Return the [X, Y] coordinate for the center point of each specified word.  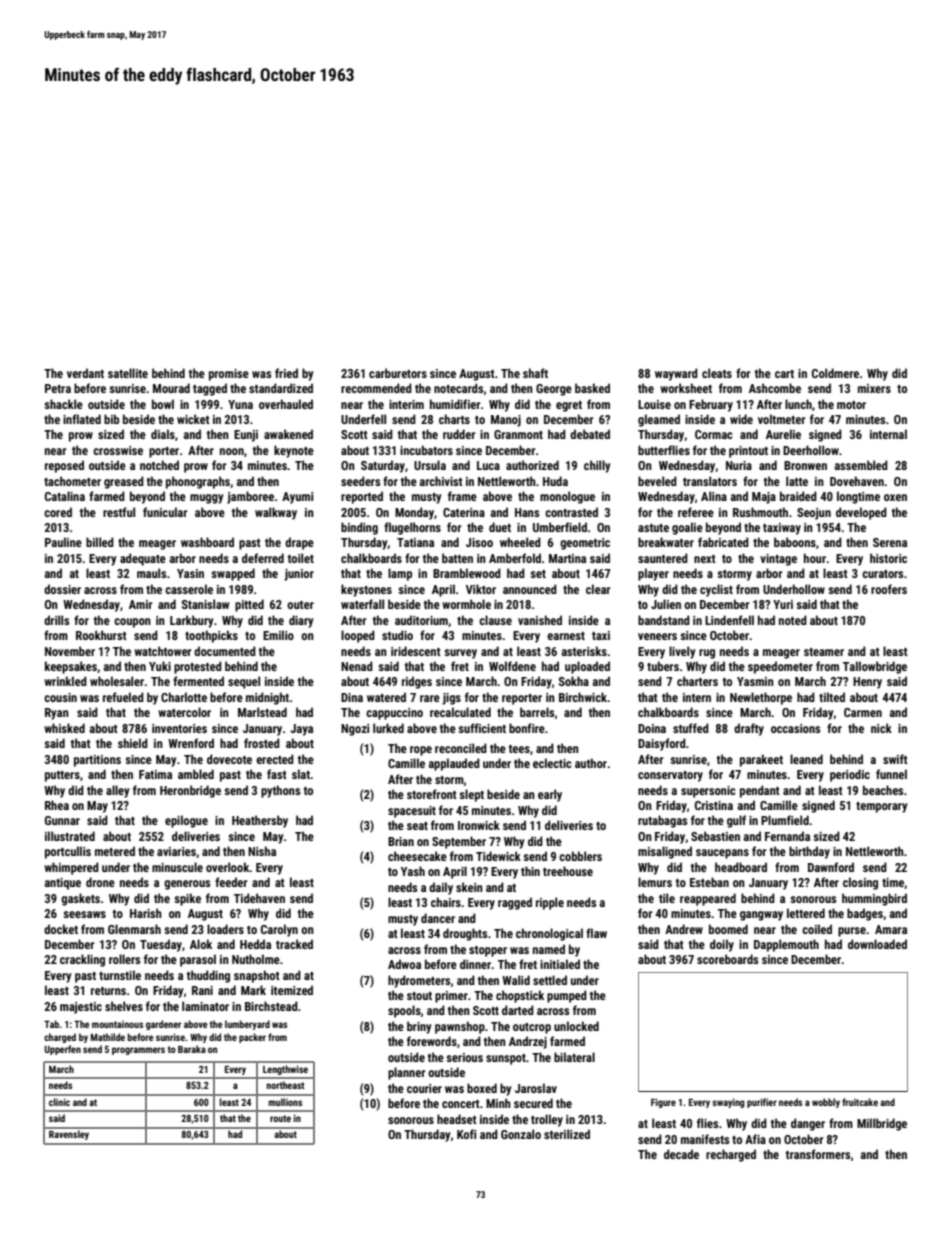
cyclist [716, 590]
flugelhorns [412, 528]
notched [159, 465]
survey [460, 654]
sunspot [506, 1059]
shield [133, 743]
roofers [889, 589]
